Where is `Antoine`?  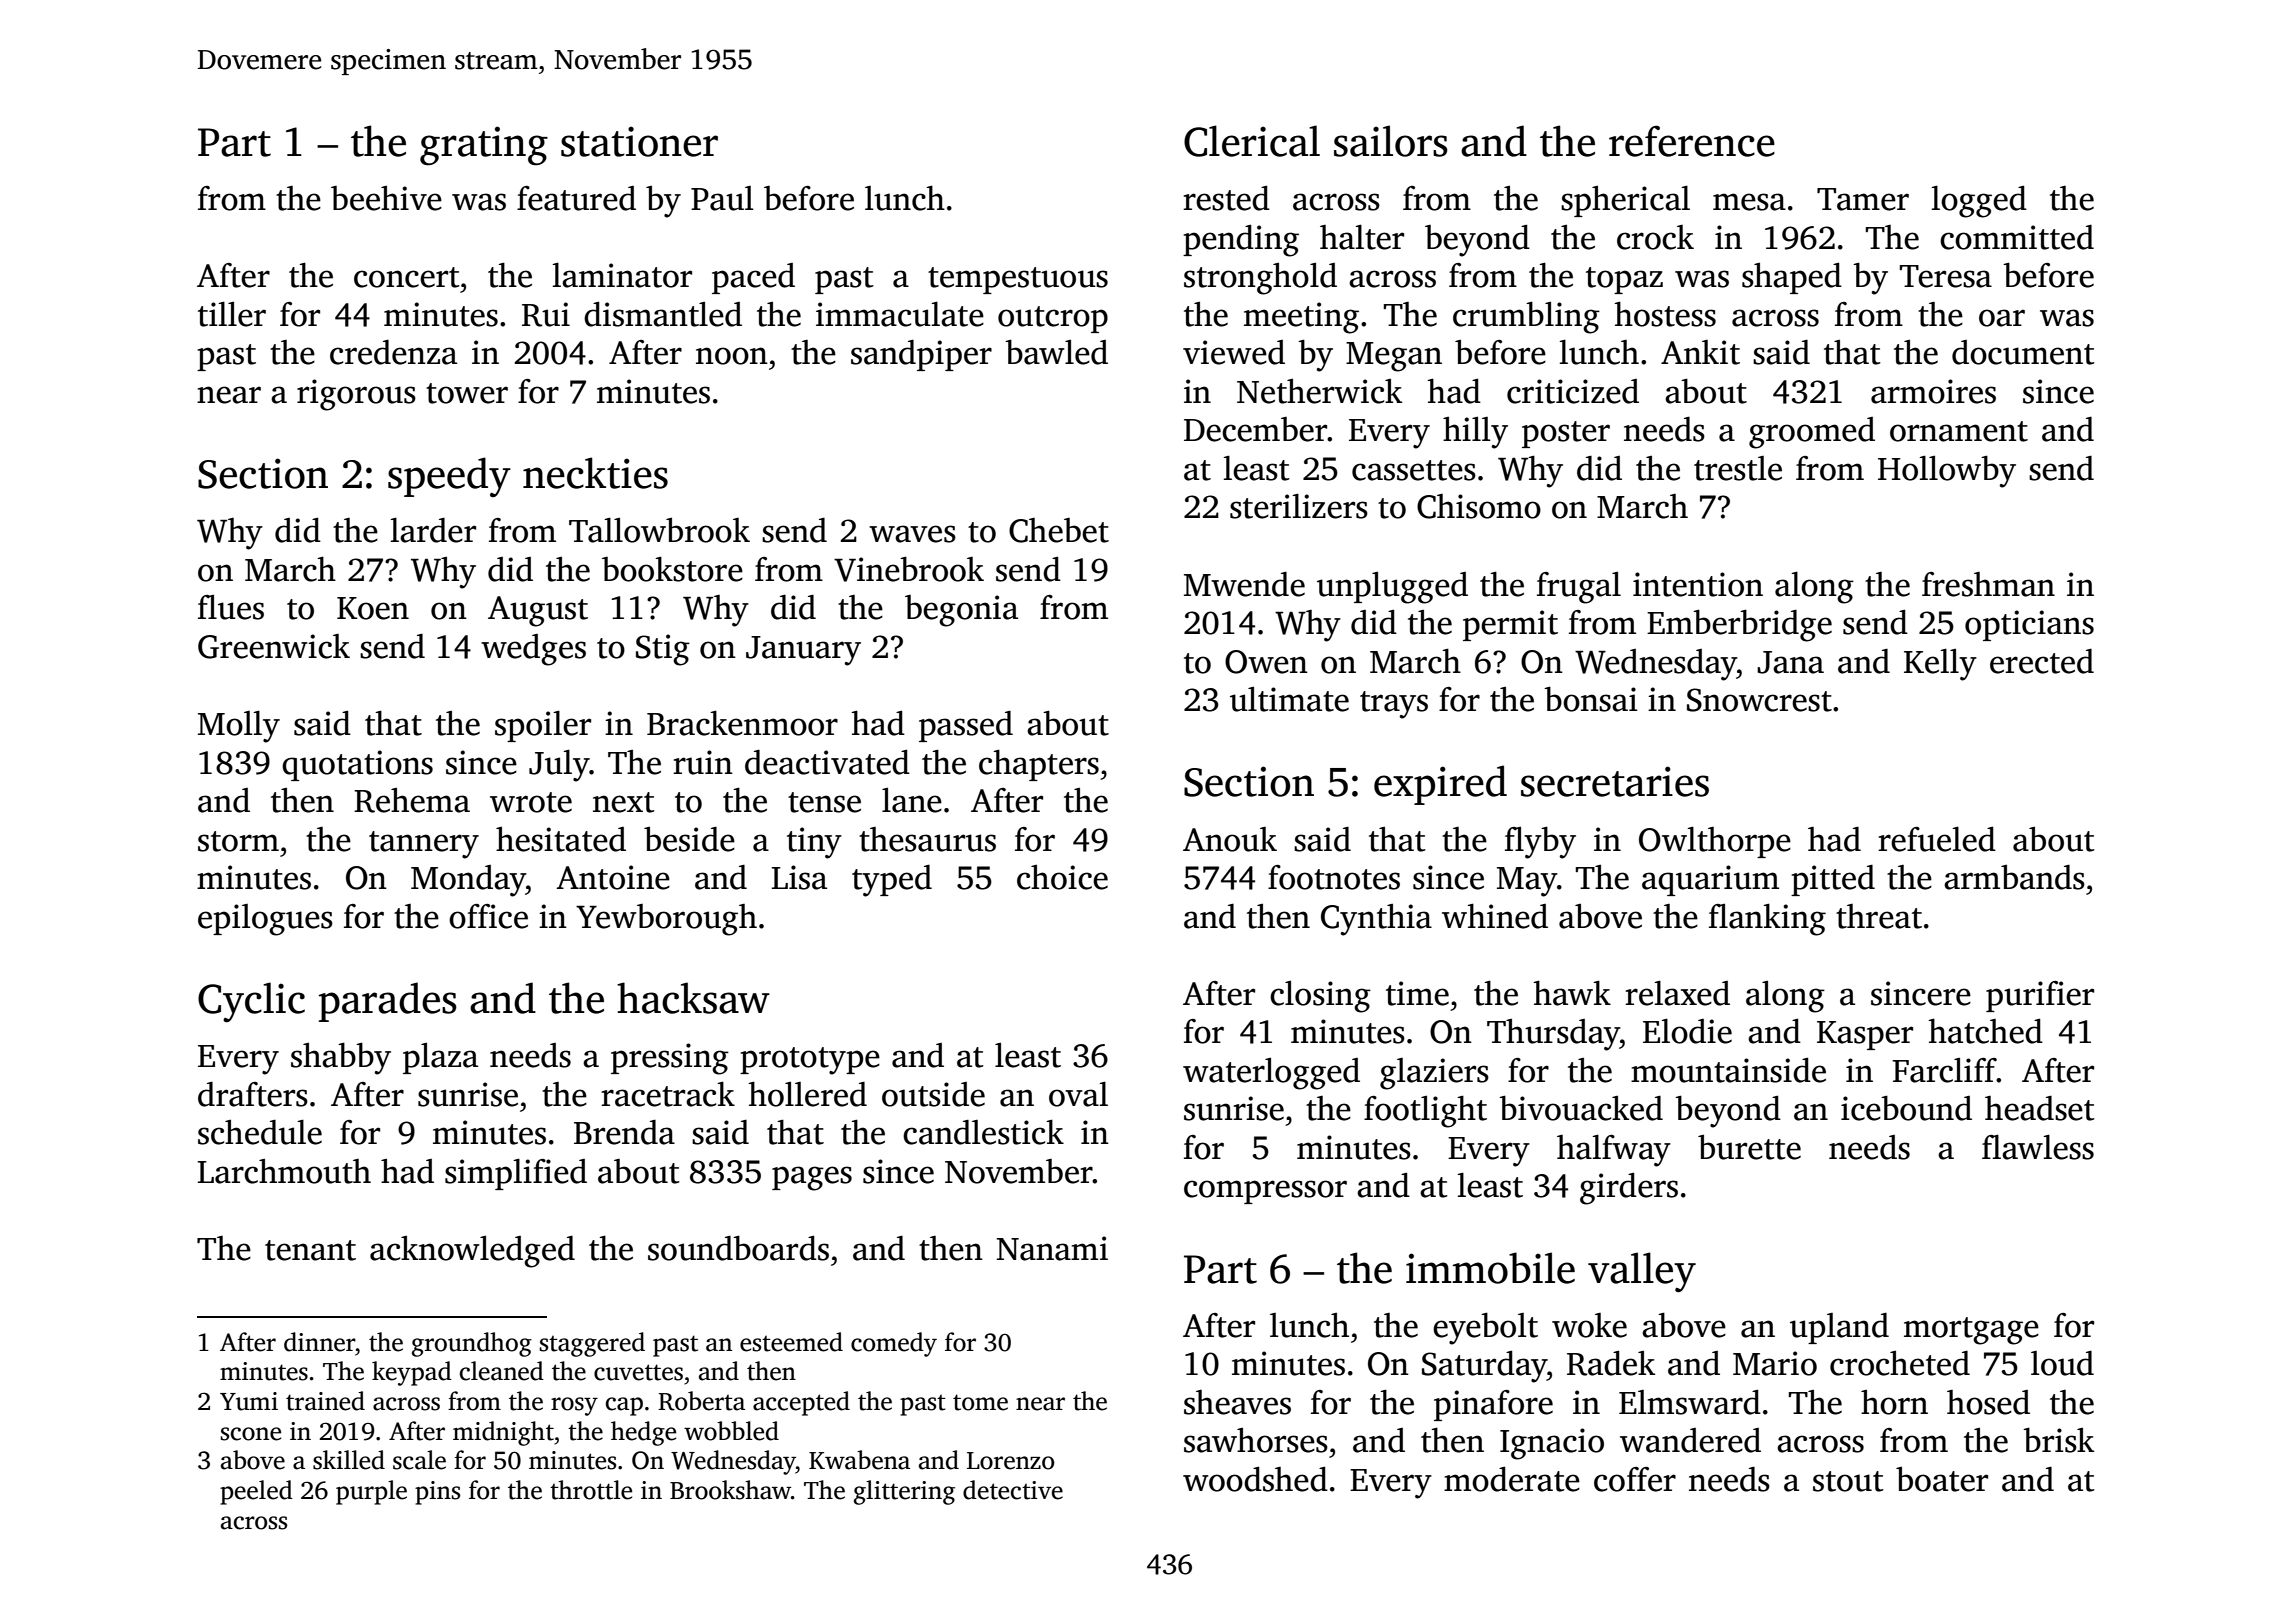 Antoine is located at coordinates (613, 877).
